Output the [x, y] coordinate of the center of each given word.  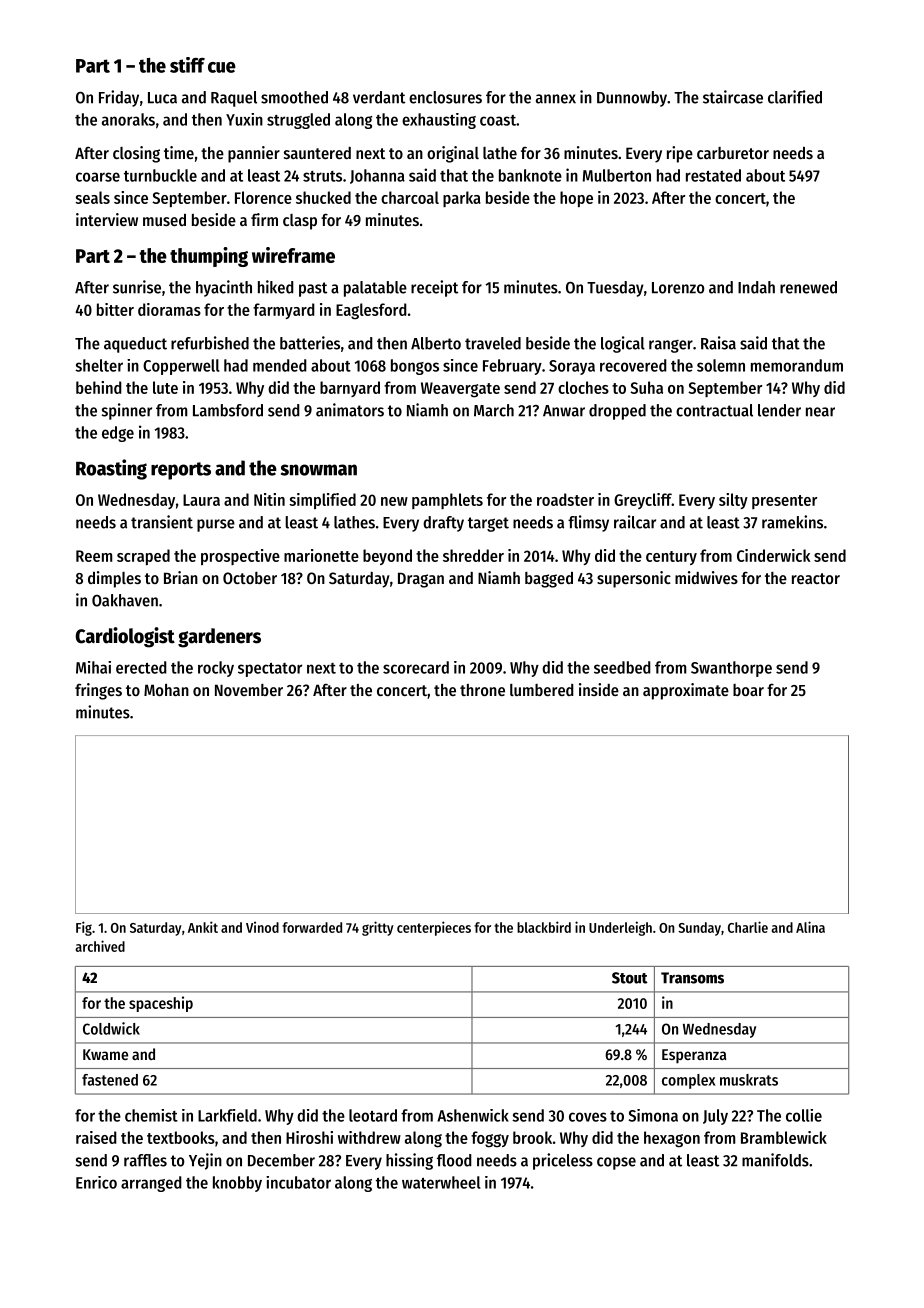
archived [100, 946]
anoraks [128, 119]
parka [462, 199]
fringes [98, 691]
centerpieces [434, 928]
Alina [810, 927]
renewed [808, 287]
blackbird [544, 927]
